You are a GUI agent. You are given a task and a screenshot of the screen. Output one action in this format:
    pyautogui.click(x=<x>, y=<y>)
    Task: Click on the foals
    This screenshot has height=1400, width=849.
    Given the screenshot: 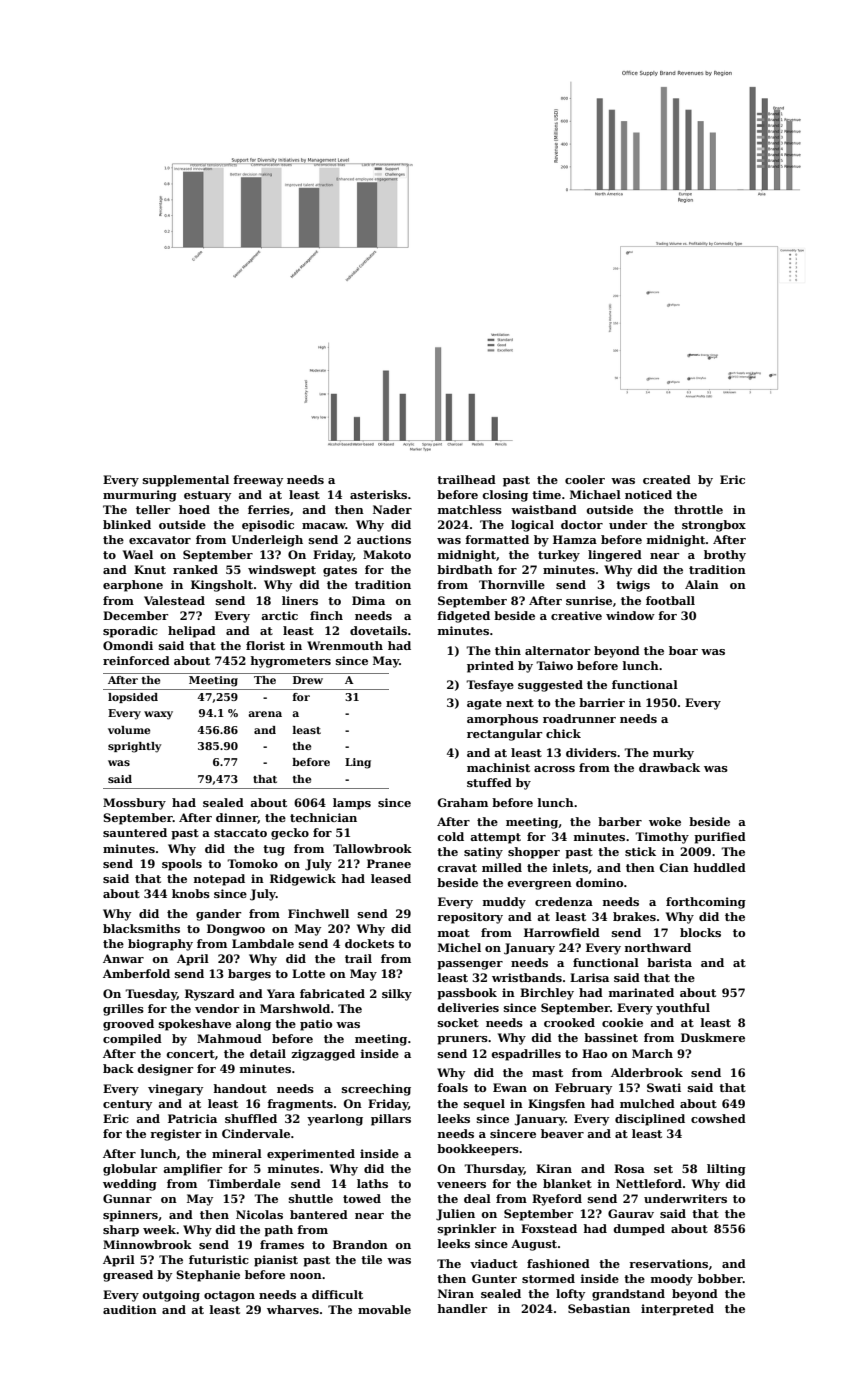 What is the action you would take?
    pyautogui.click(x=452, y=1087)
